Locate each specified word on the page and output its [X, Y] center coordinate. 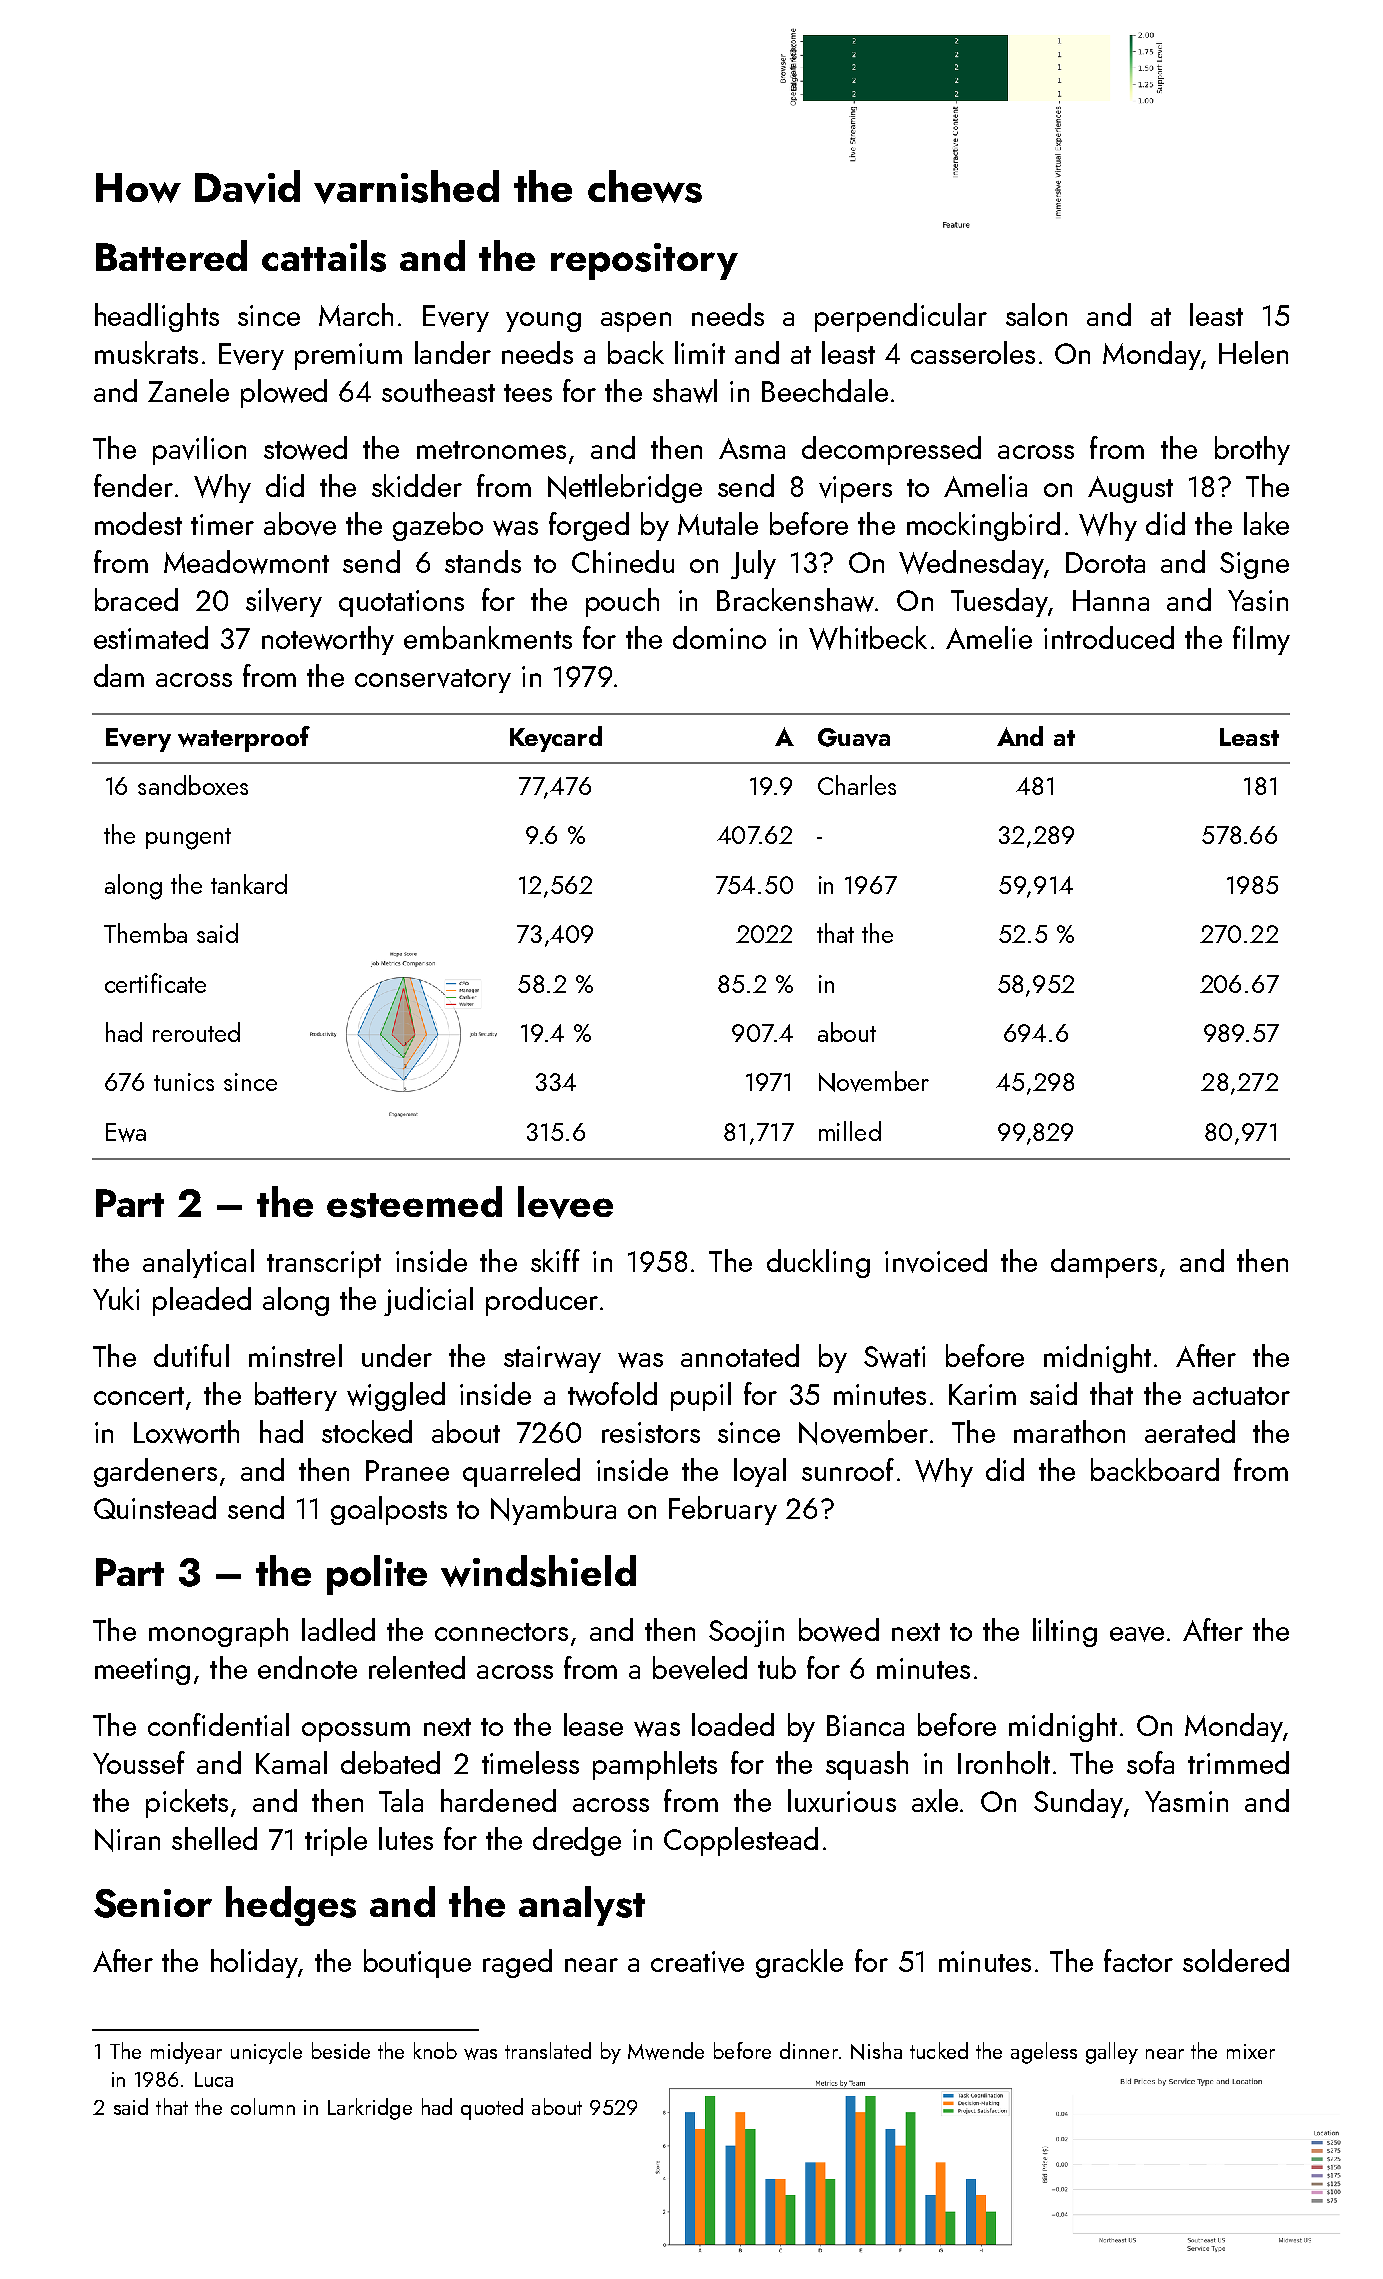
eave [1137, 1634]
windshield [538, 1571]
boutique [417, 1963]
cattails [324, 256]
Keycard [556, 739]
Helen [1253, 352]
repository [644, 261]
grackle [799, 1963]
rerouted [196, 1032]
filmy [1261, 640]
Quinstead [155, 1507]
